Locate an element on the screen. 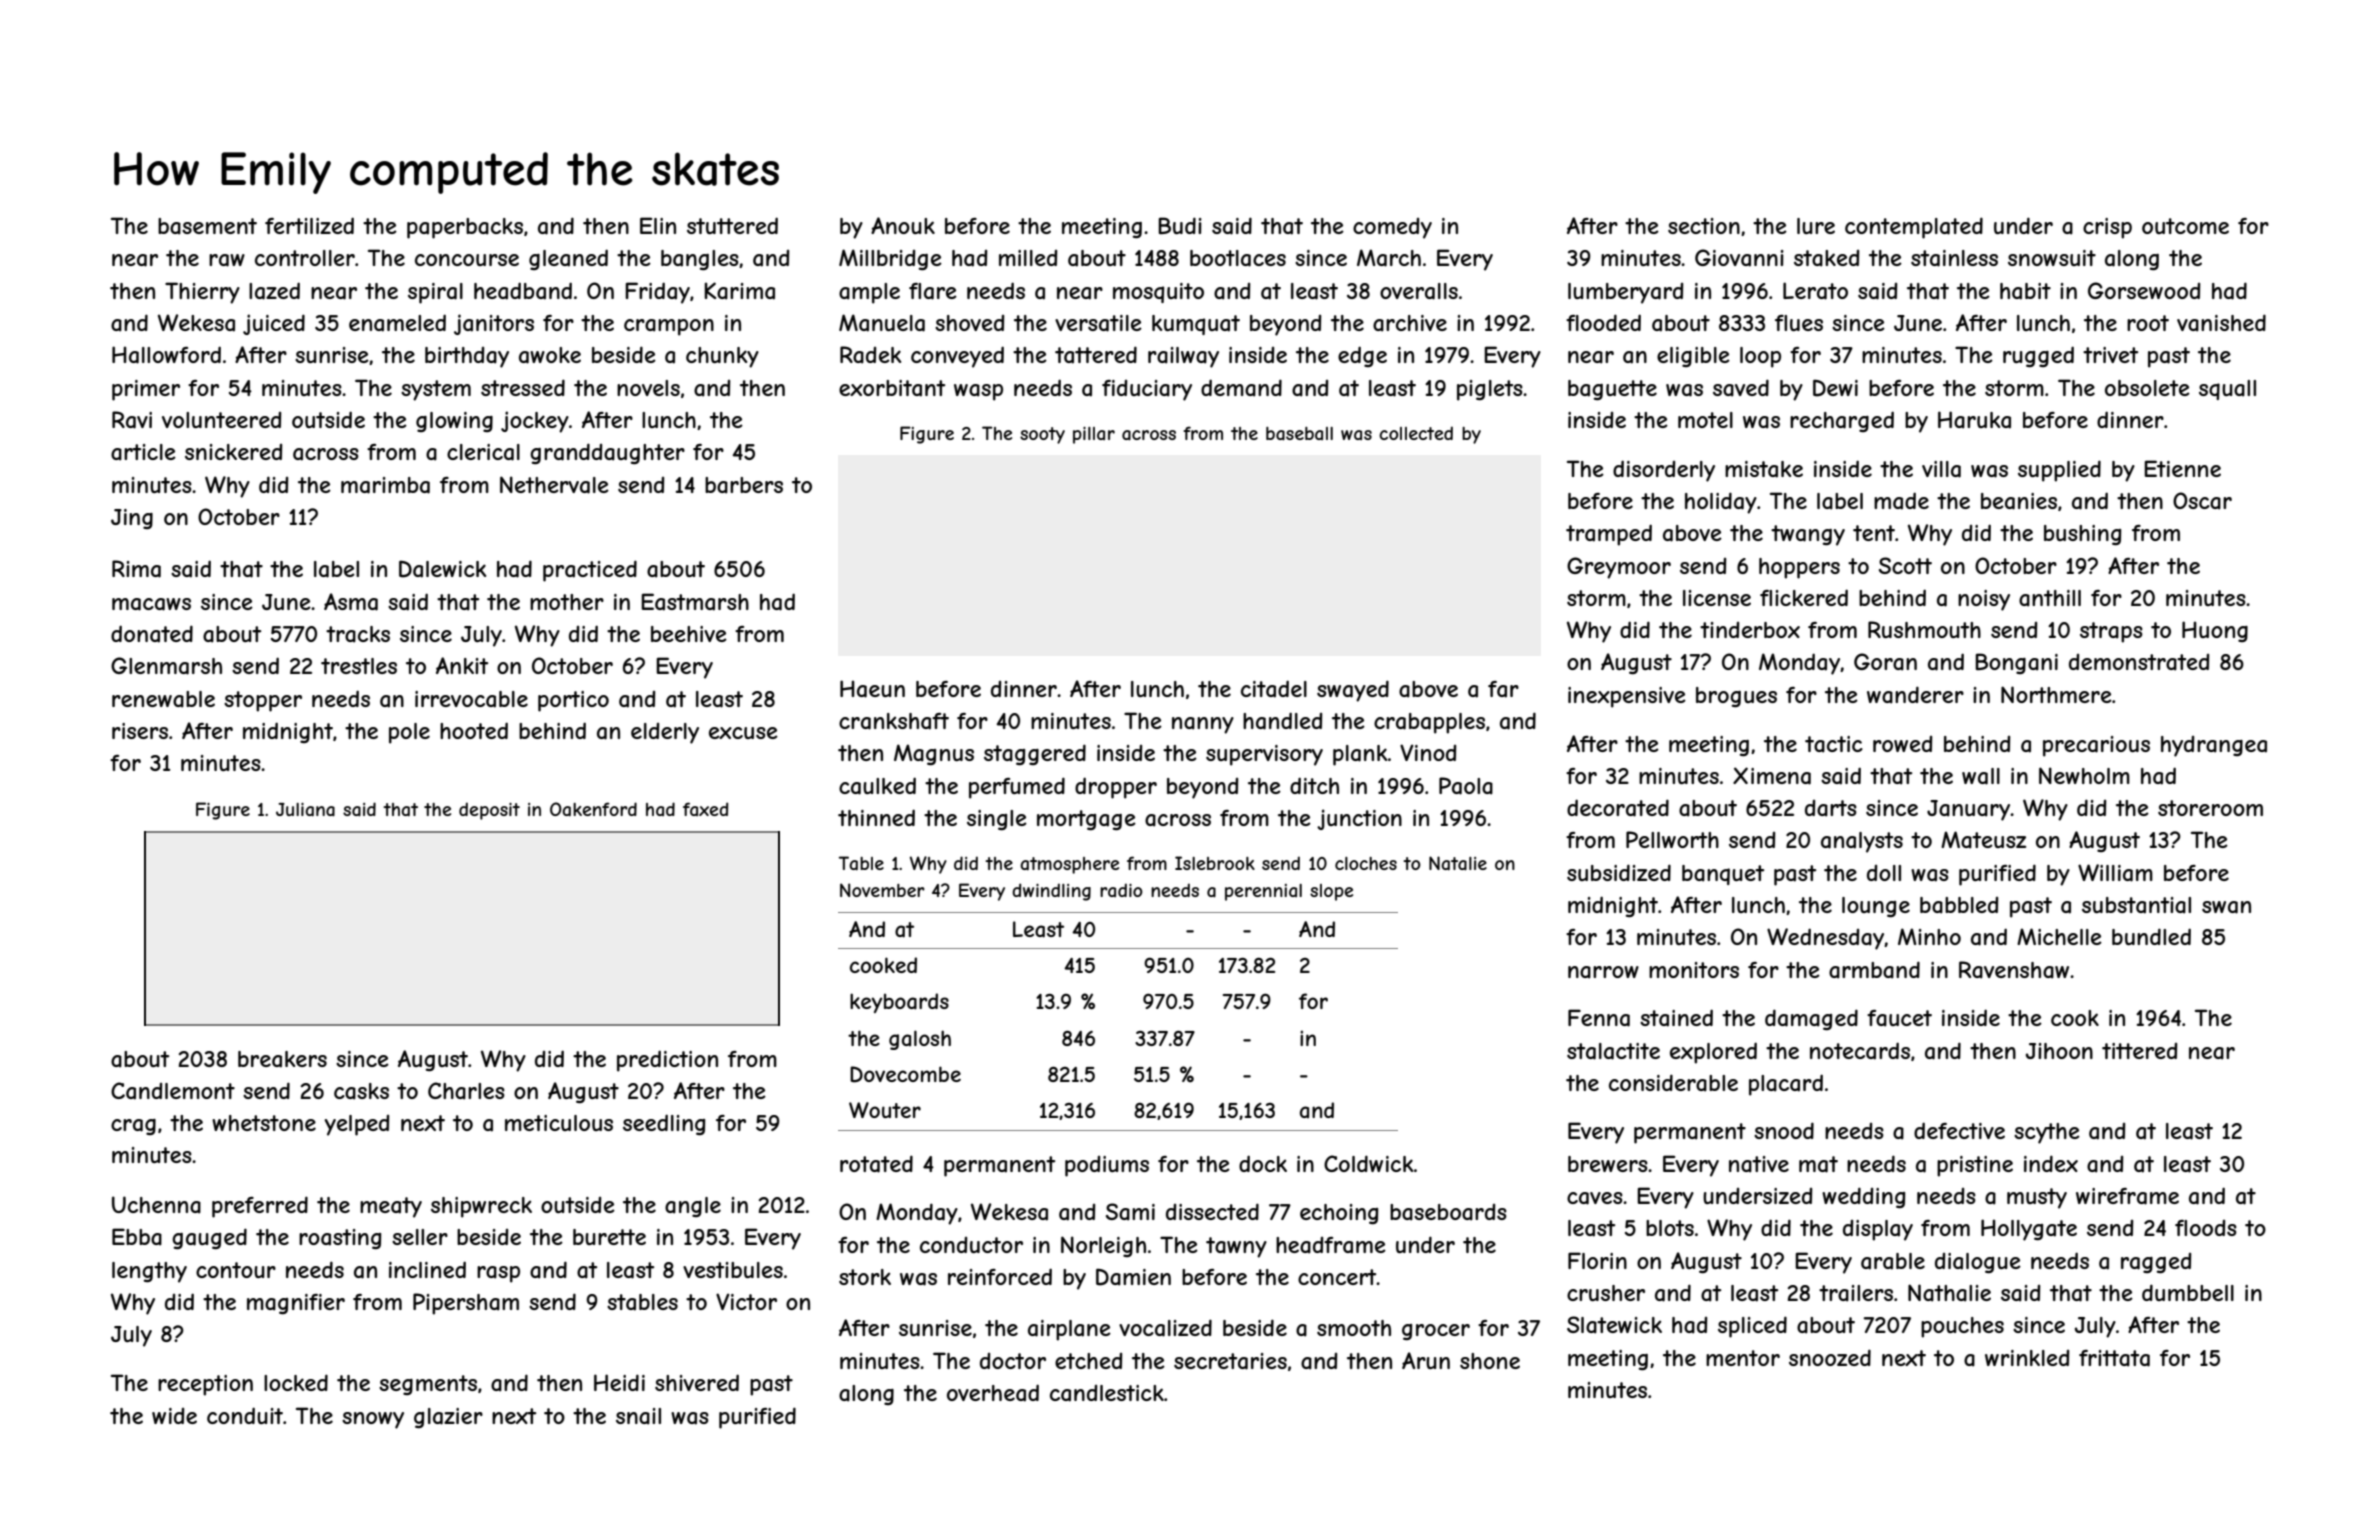 The width and height of the screenshot is (2380, 1540). squall is located at coordinates (2227, 390).
